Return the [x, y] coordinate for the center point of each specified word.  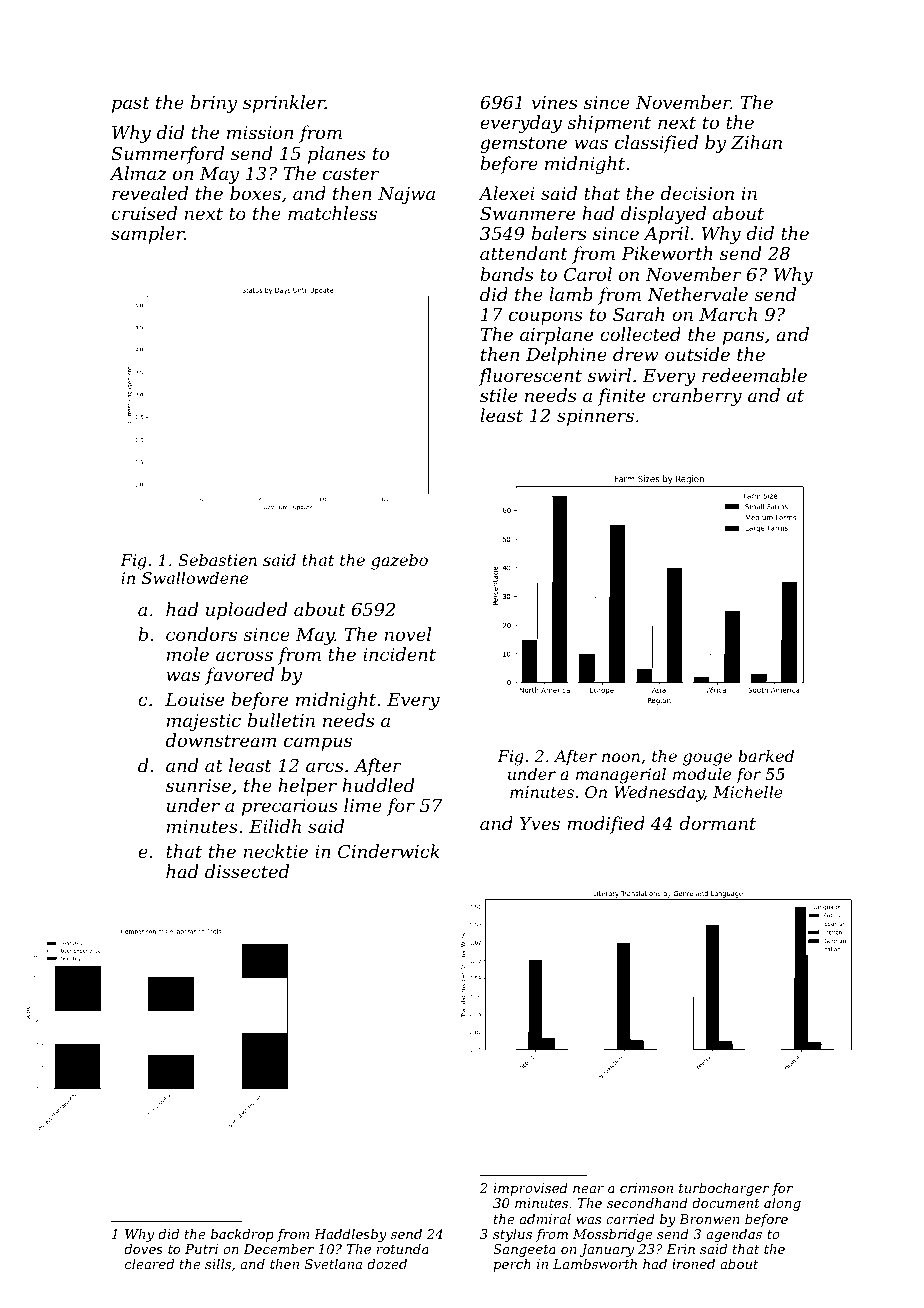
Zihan [756, 142]
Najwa [406, 195]
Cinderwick [389, 851]
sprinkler [284, 104]
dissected [247, 871]
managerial [621, 776]
